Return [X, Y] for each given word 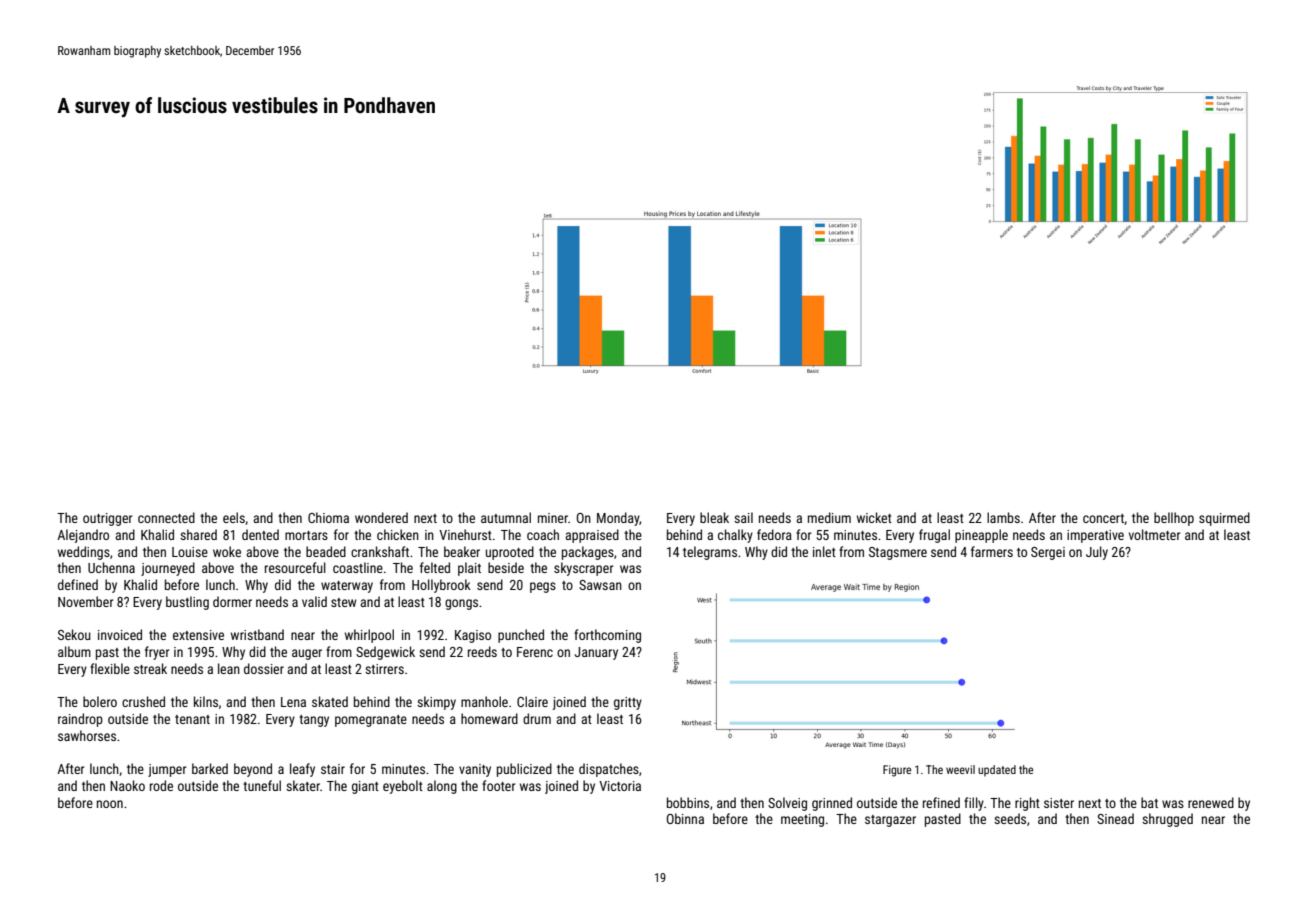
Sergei [1048, 553]
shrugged [1167, 820]
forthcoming [607, 636]
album [74, 651]
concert [1103, 518]
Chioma [328, 517]
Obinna [685, 818]
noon [110, 804]
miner [553, 518]
